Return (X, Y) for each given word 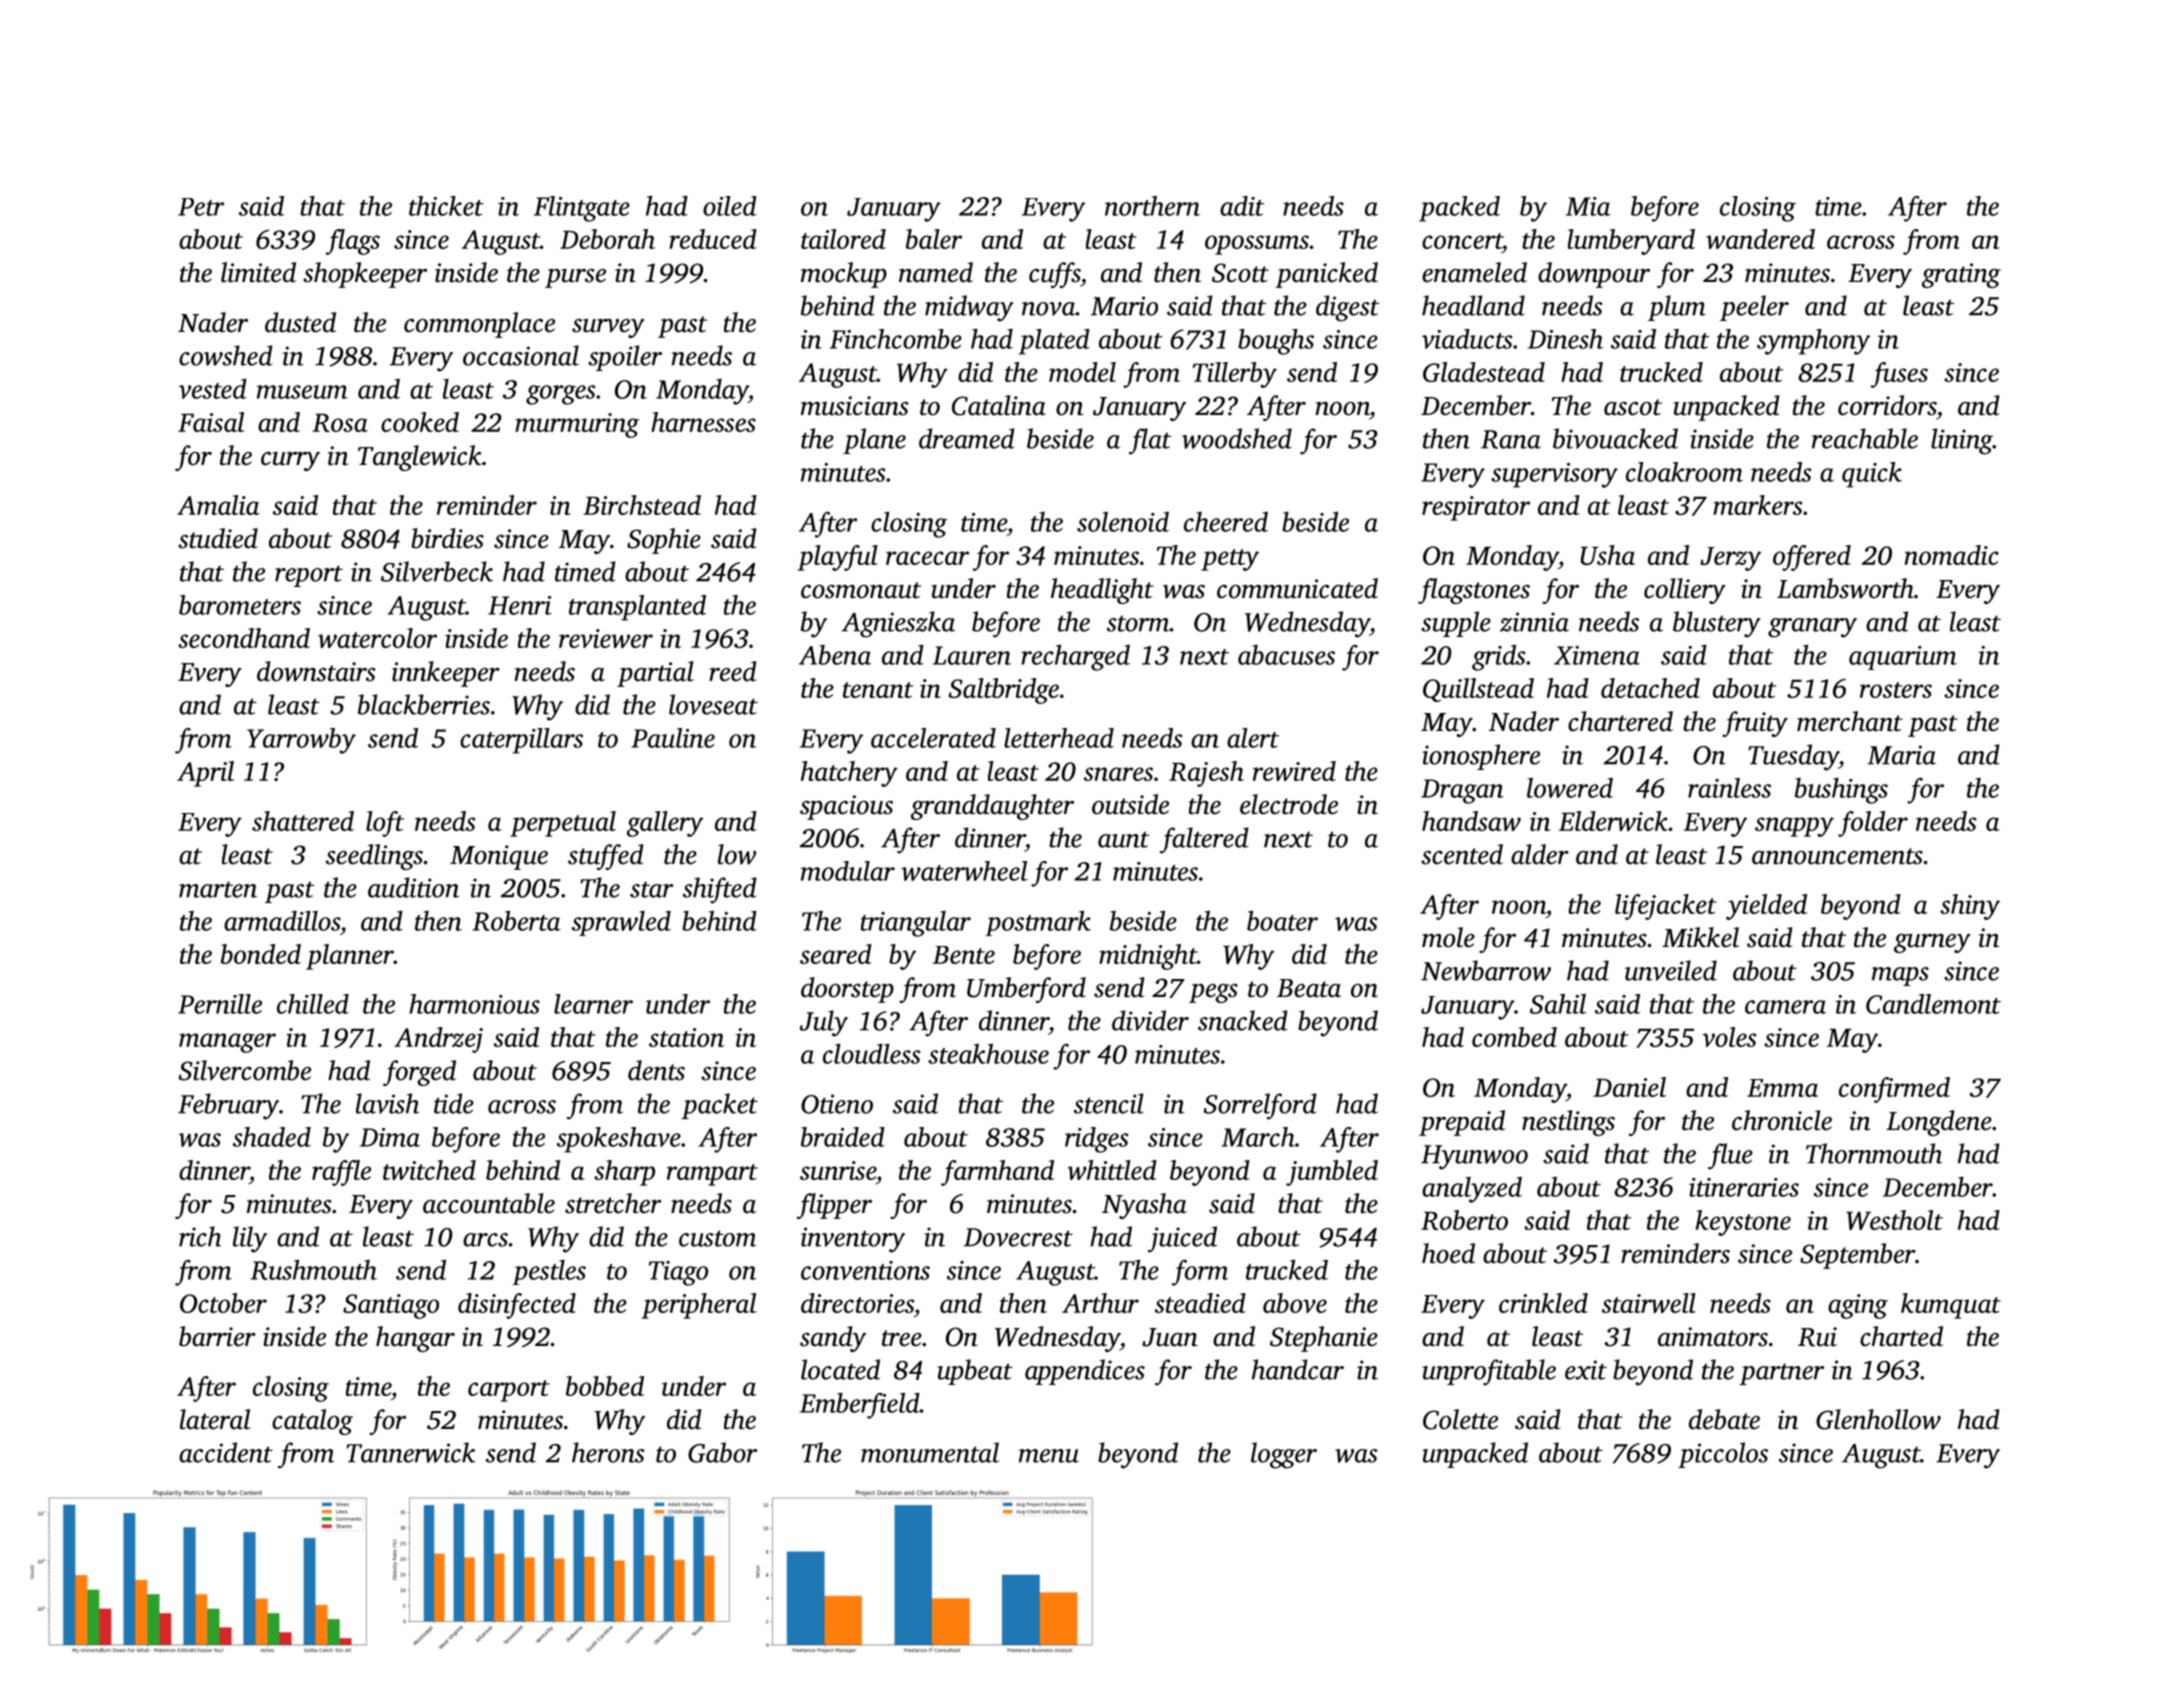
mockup (844, 275)
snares (1118, 774)
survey (608, 328)
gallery (665, 824)
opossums (1257, 245)
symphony (1813, 342)
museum (302, 392)
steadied (1200, 1303)
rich (200, 1236)
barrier (217, 1336)
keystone (1743, 1223)
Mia (1588, 206)
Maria (1901, 755)
